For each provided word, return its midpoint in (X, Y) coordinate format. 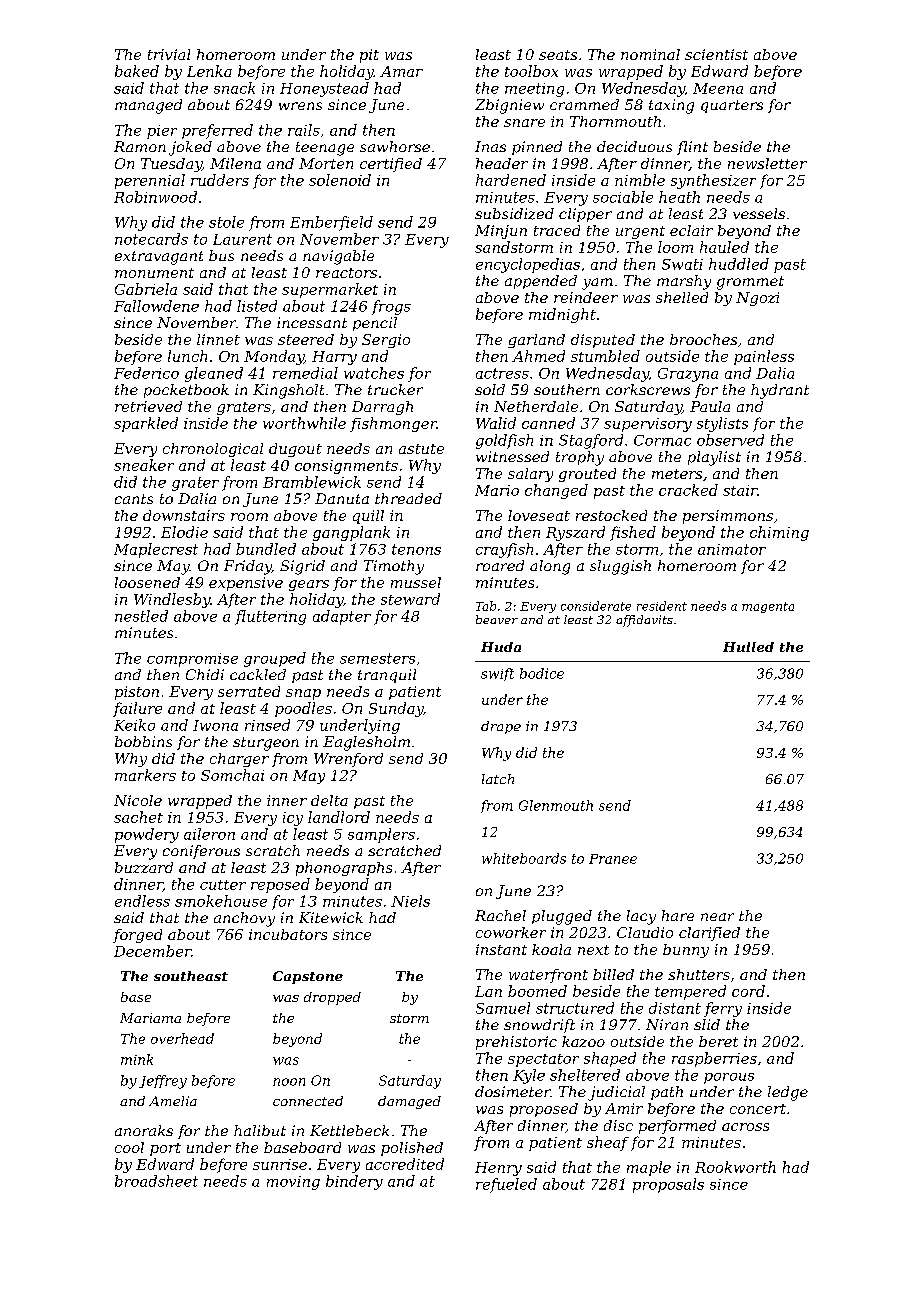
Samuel (503, 1008)
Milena (235, 163)
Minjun (501, 232)
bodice (542, 673)
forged (137, 936)
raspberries (714, 1059)
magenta (768, 607)
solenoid (340, 180)
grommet (750, 283)
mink (137, 1059)
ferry (723, 1009)
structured (575, 1008)
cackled (258, 674)
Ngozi (757, 299)
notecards (151, 239)
